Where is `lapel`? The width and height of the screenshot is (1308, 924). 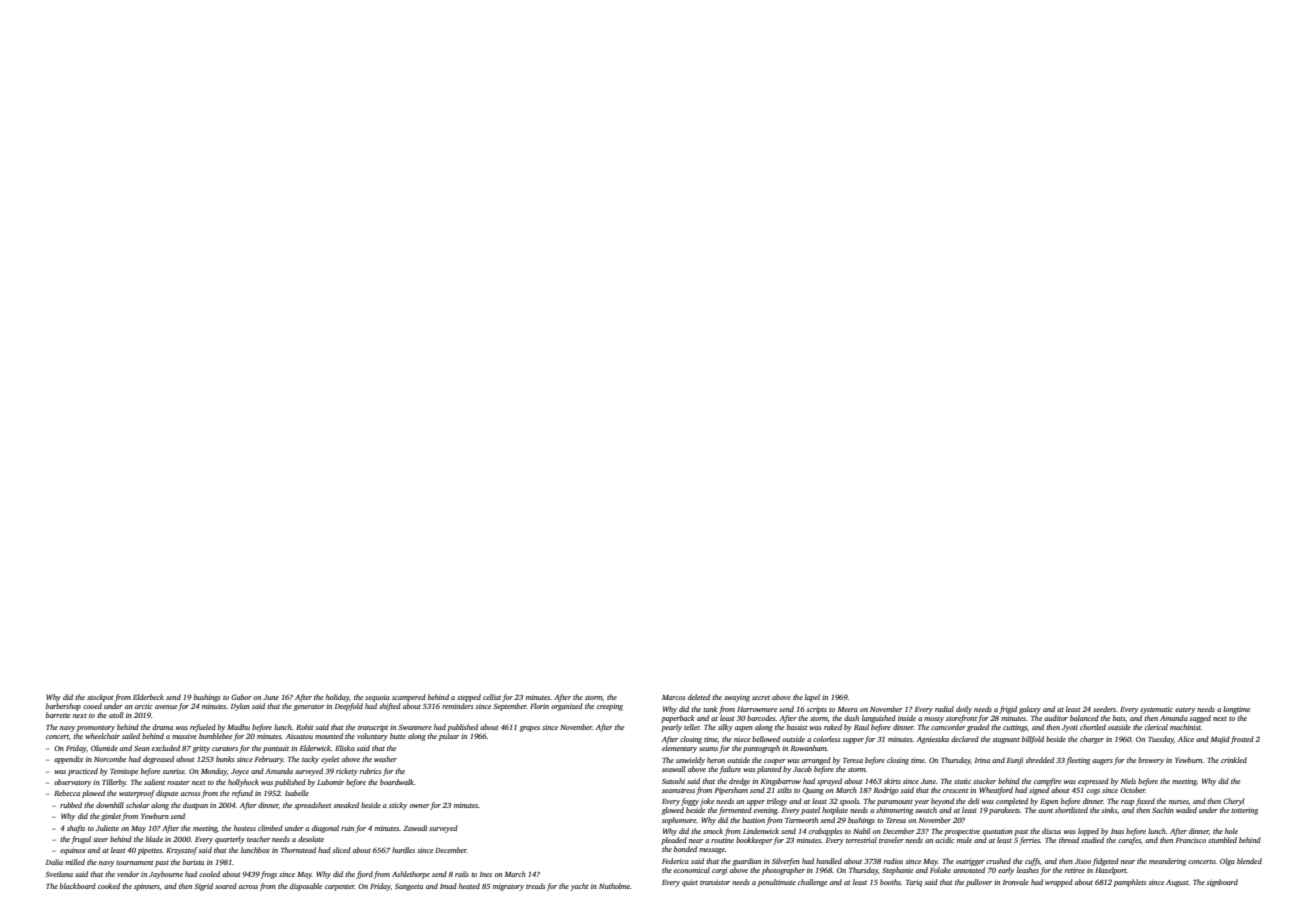 lapel is located at coordinates (812, 698).
